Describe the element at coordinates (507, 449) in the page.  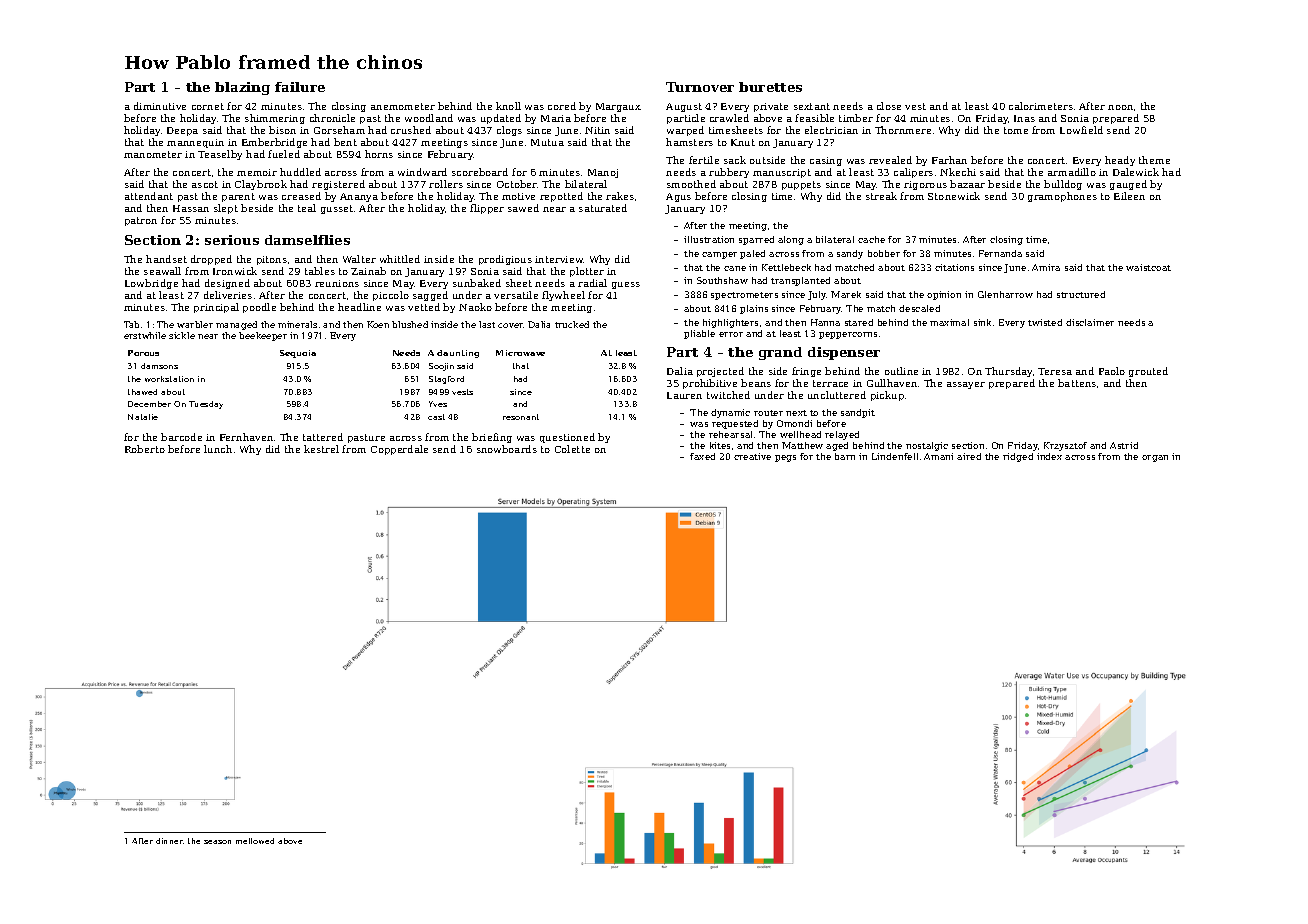
I see `snowboards` at that location.
